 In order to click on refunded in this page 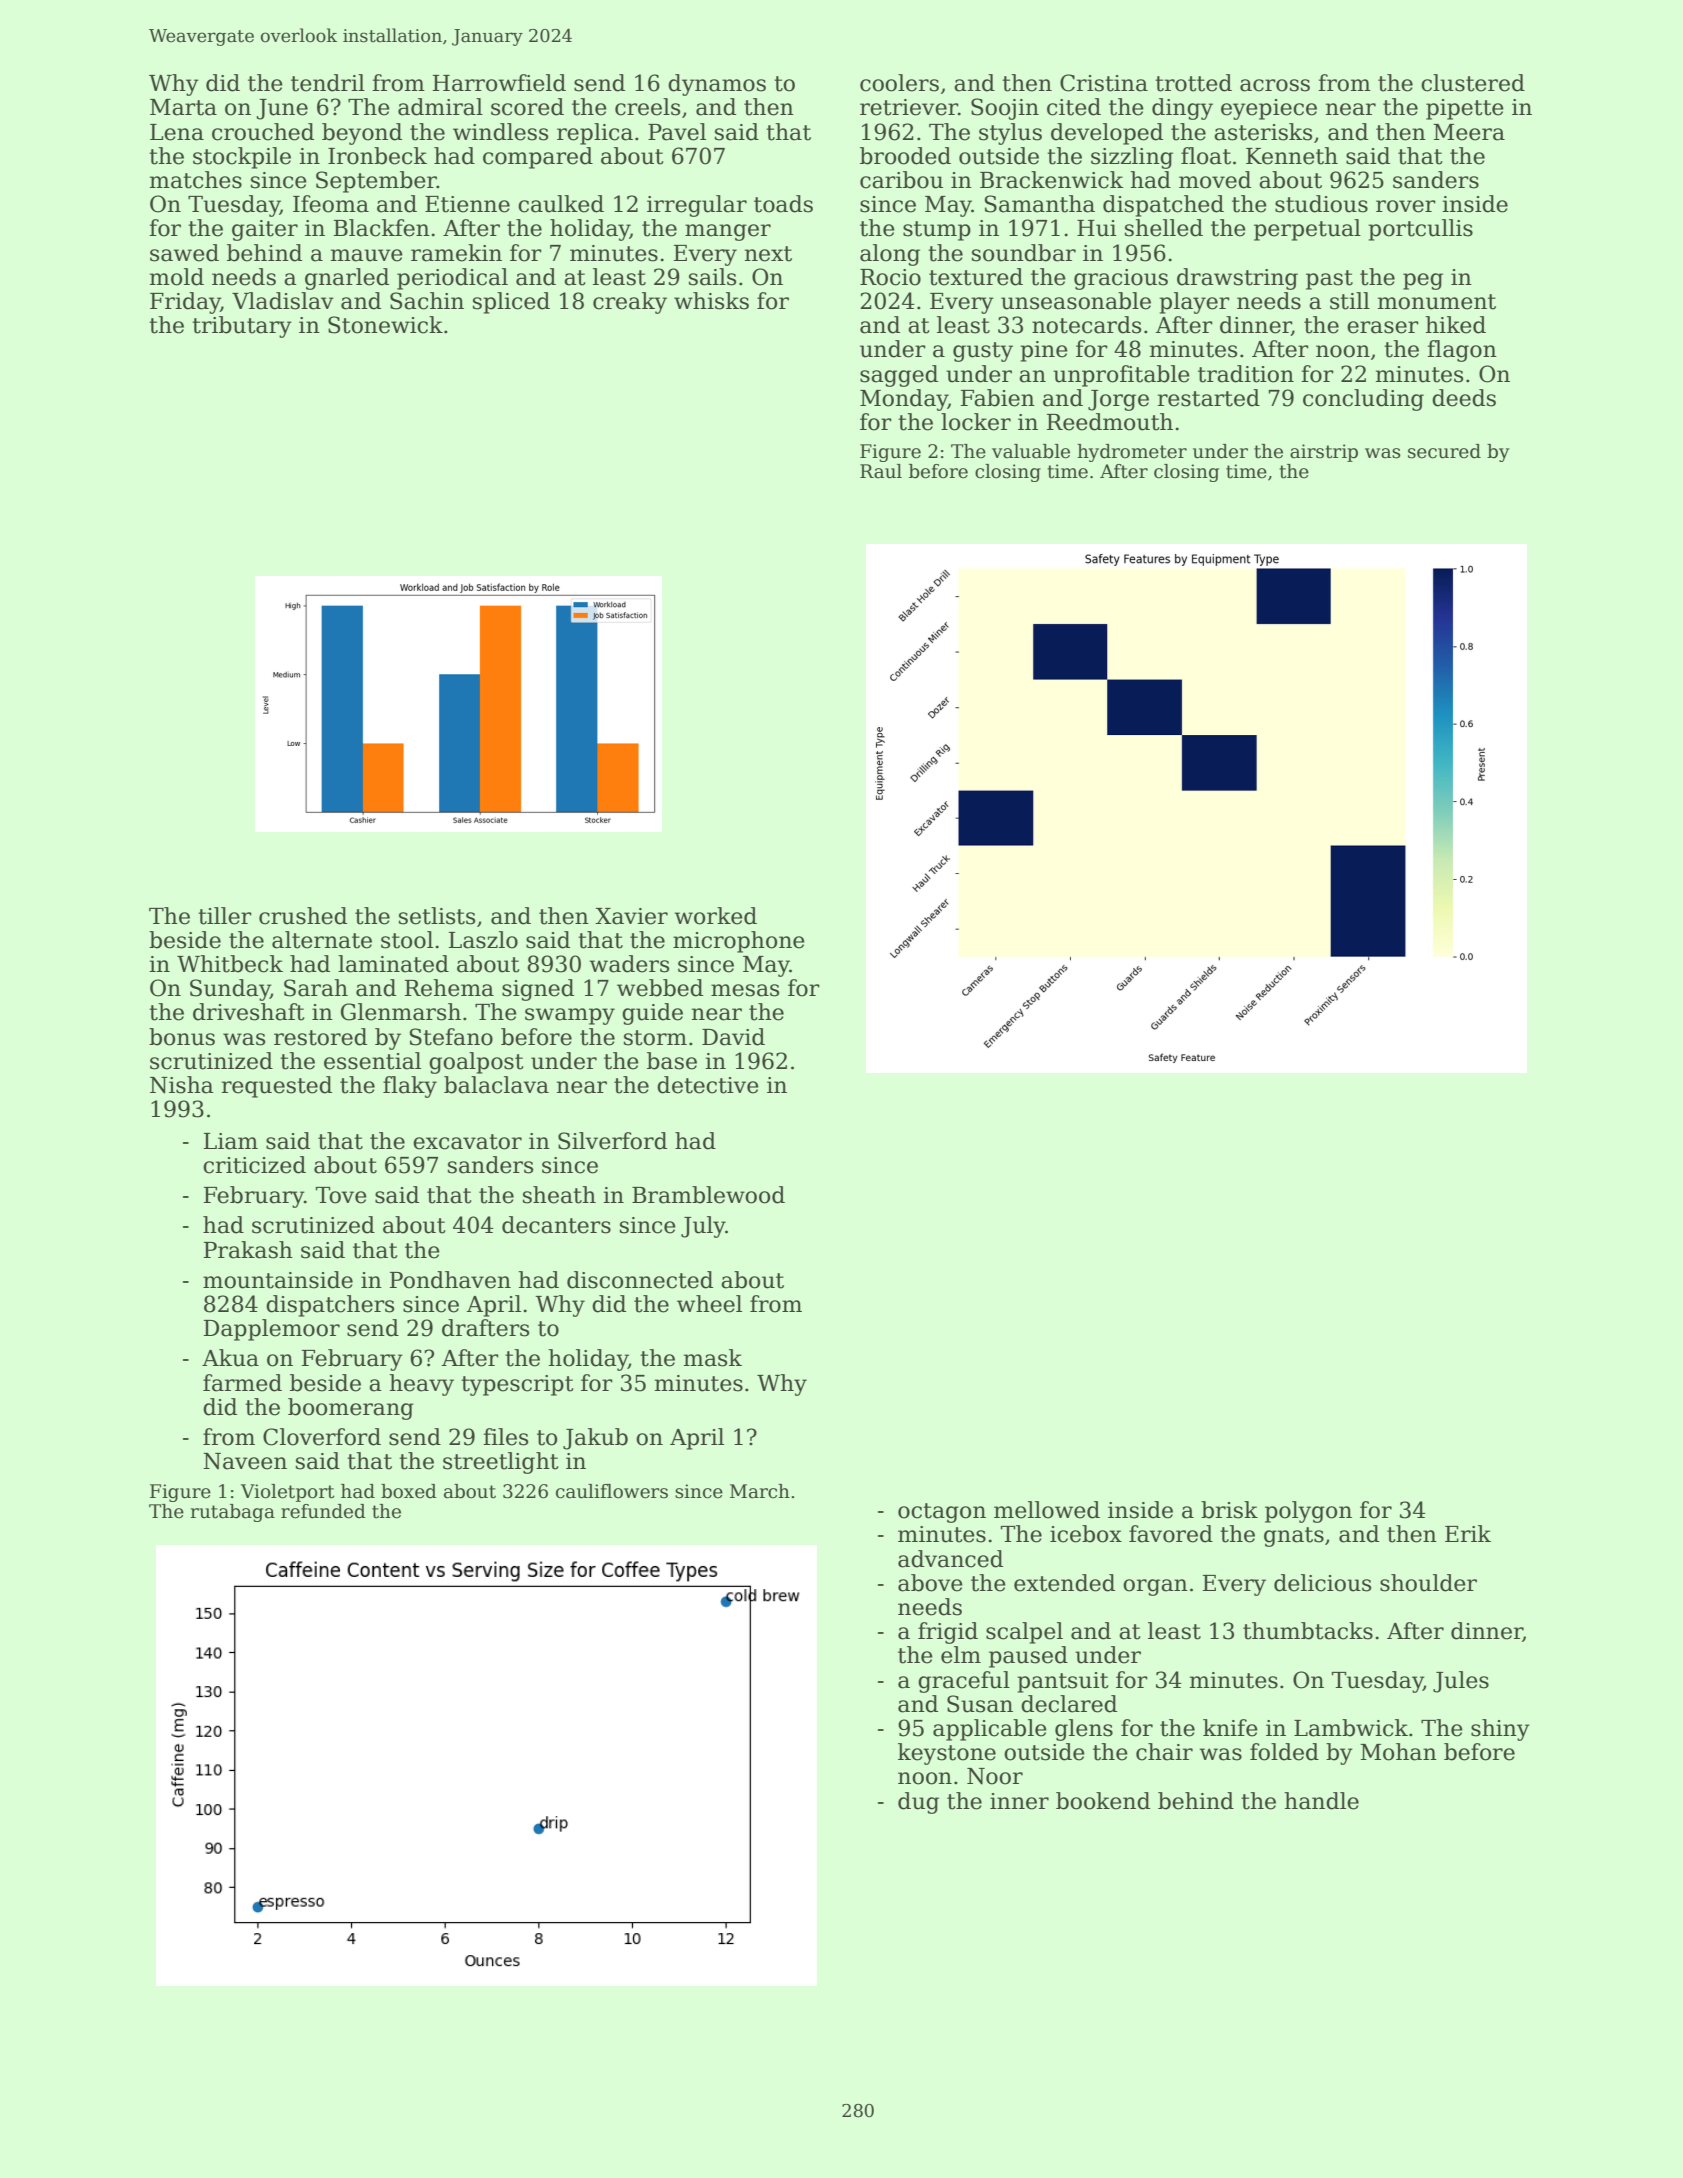, I will do `click(323, 1511)`.
